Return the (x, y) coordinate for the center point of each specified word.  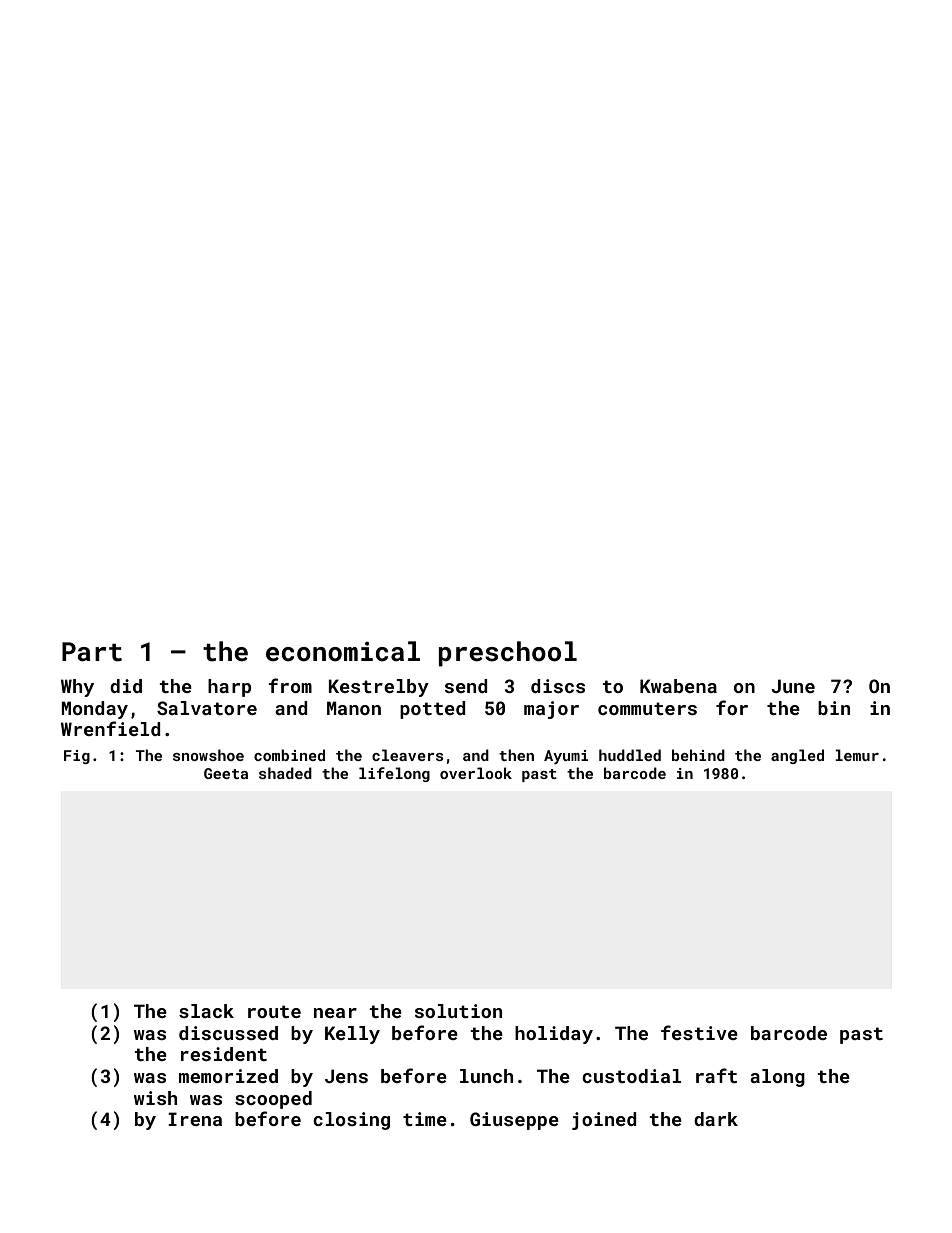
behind (698, 755)
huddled (630, 755)
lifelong (394, 774)
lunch (486, 1076)
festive (699, 1032)
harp (229, 688)
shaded (285, 773)
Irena (195, 1119)
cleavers (407, 755)
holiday (554, 1035)
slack (206, 1011)
